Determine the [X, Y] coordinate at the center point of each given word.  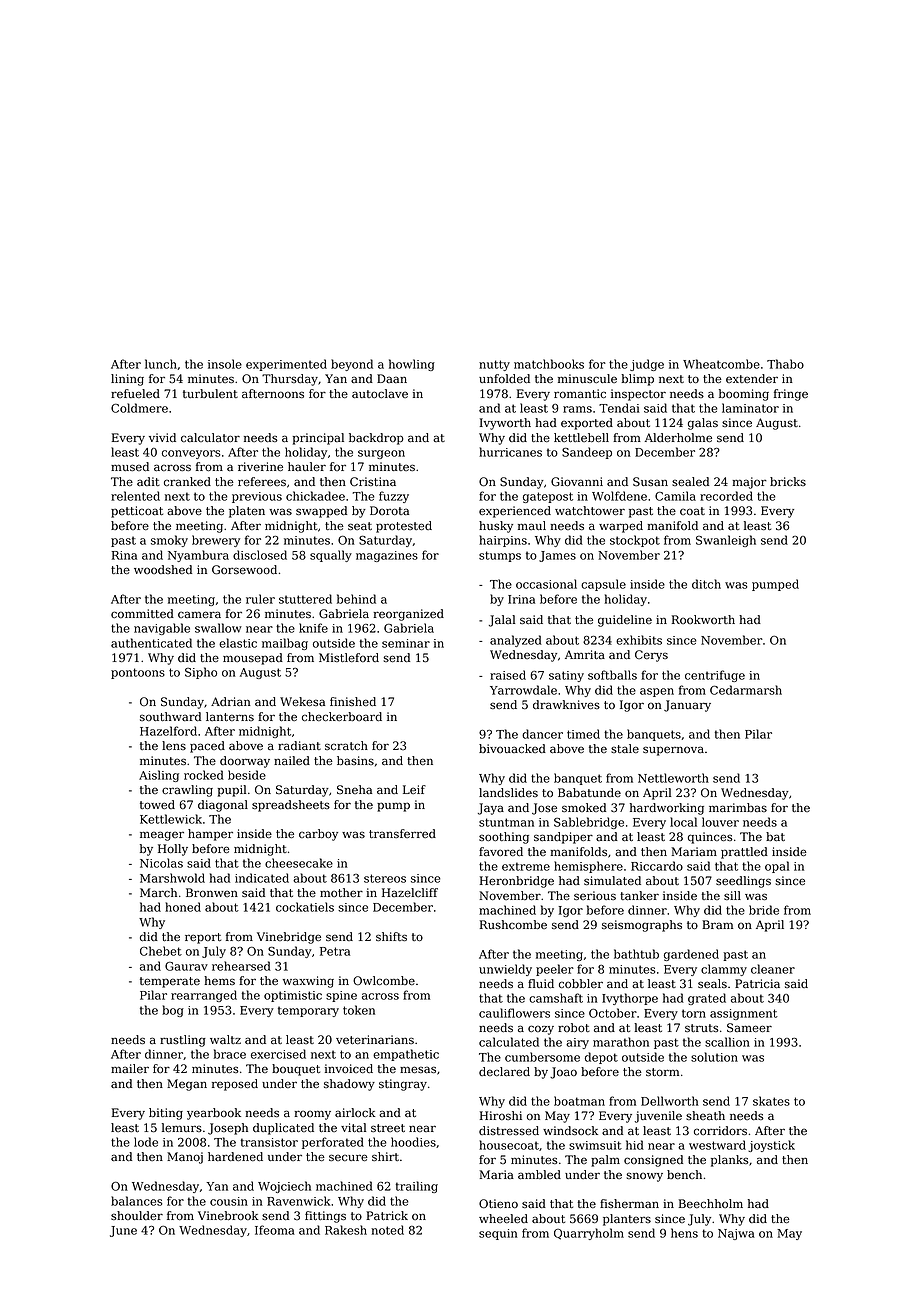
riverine [260, 466]
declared [504, 1072]
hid [635, 1145]
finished [353, 702]
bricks [788, 481]
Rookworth [703, 619]
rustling [183, 1041]
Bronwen [212, 892]
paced [207, 747]
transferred [402, 833]
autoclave [380, 394]
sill [732, 895]
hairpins [503, 541]
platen [247, 512]
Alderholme [678, 438]
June [123, 1231]
